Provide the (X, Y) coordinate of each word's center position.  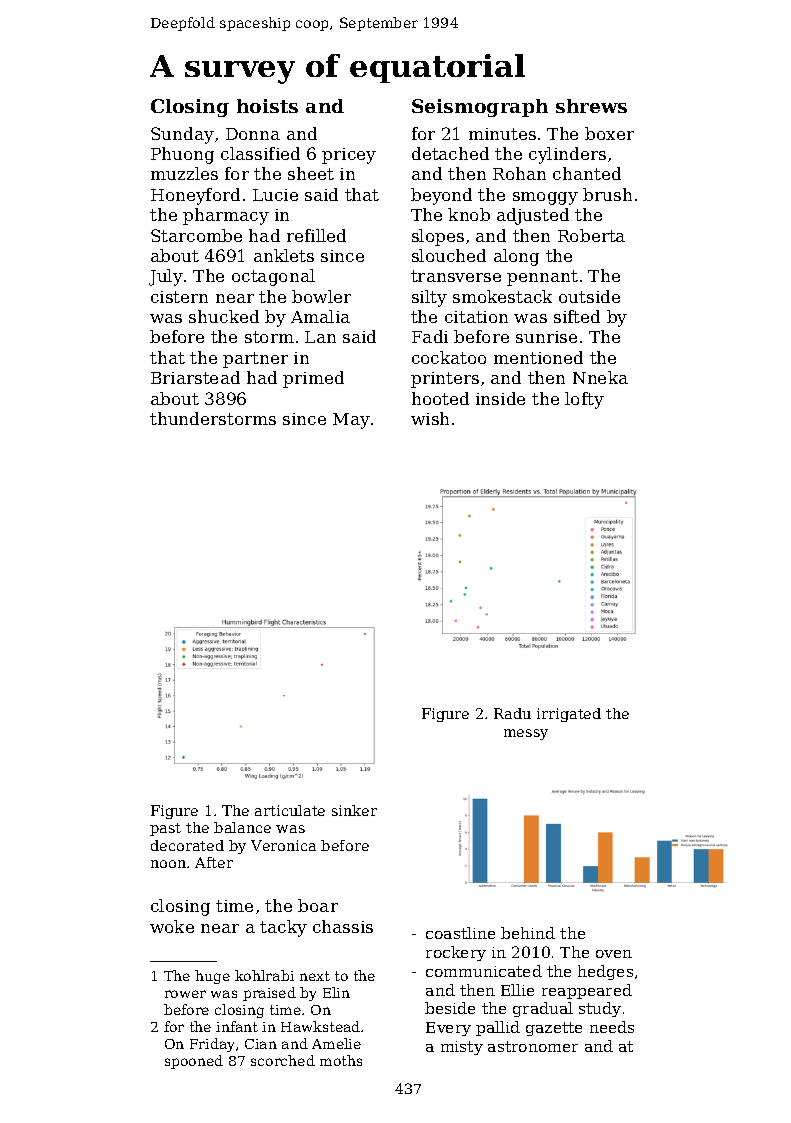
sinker (354, 810)
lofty (584, 400)
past (165, 829)
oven (614, 954)
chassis (343, 926)
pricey (349, 156)
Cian (261, 1044)
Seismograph (480, 108)
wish (430, 418)
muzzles (184, 173)
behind (528, 933)
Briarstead (195, 377)
